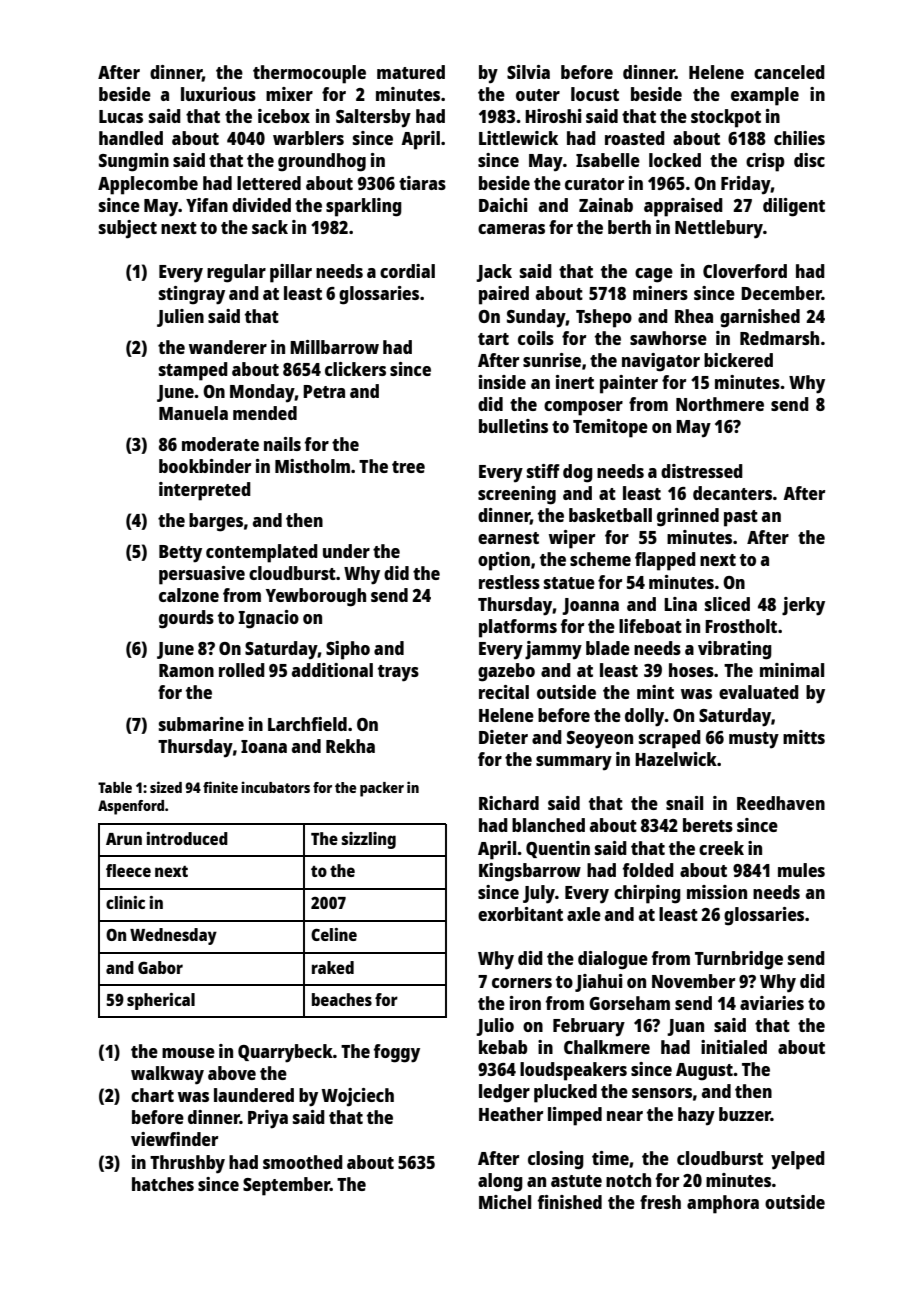 The width and height of the document is (924, 1311). What do you see at coordinates (720, 404) in the document?
I see `Northmere` at bounding box center [720, 404].
